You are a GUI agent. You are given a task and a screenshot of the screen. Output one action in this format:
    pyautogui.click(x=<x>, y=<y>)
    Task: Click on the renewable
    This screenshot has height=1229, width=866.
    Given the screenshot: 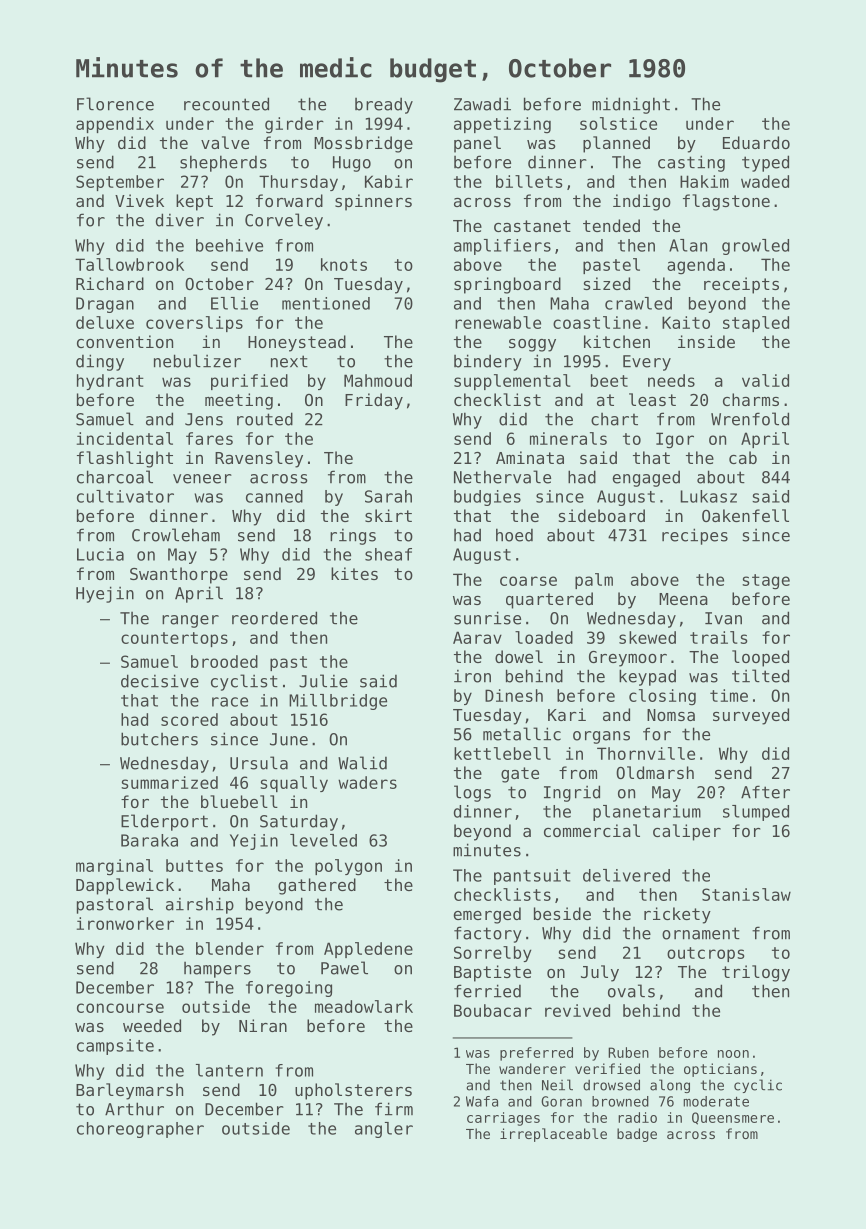 What is the action you would take?
    pyautogui.click(x=498, y=322)
